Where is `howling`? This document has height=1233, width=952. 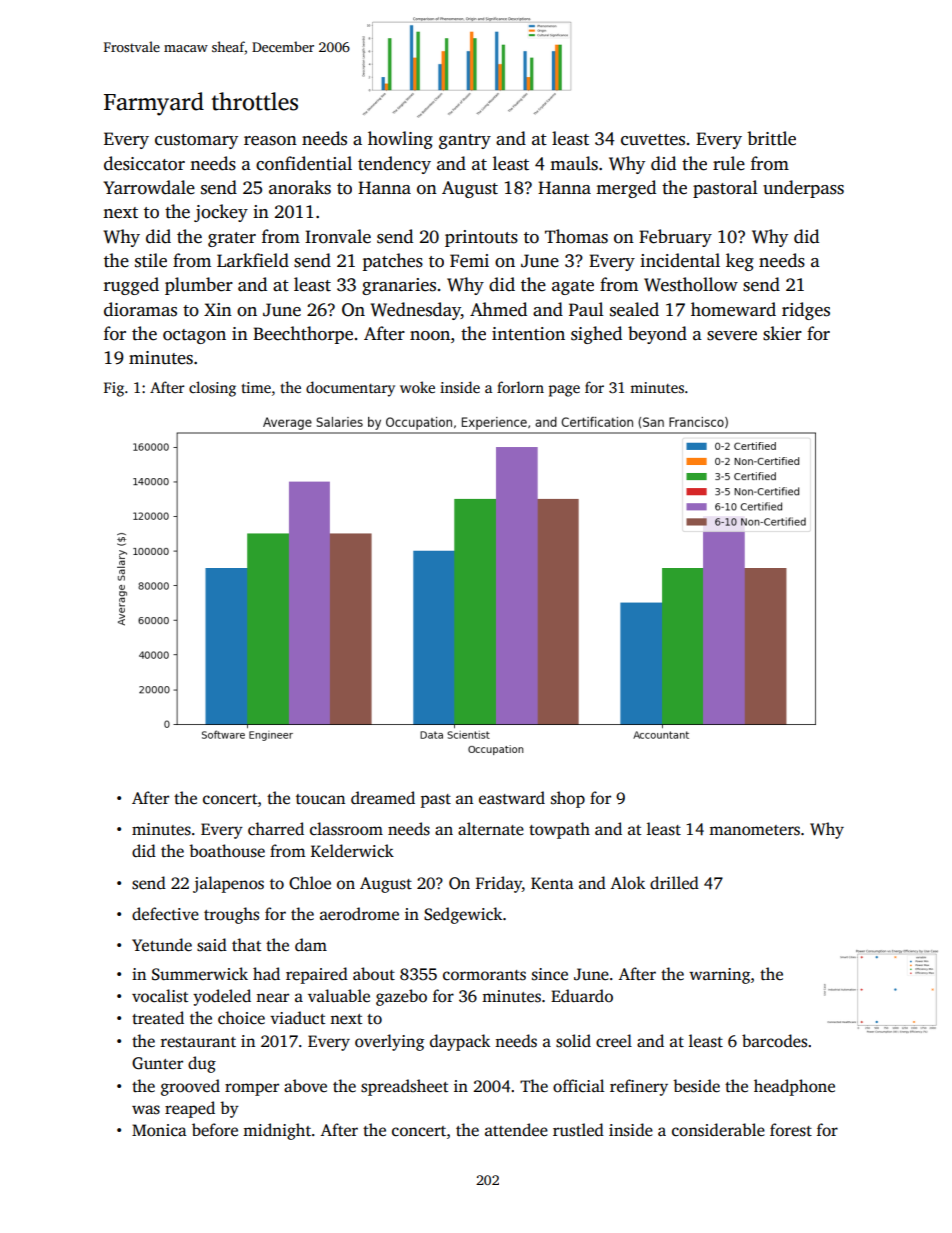
howling is located at coordinates (400, 140).
